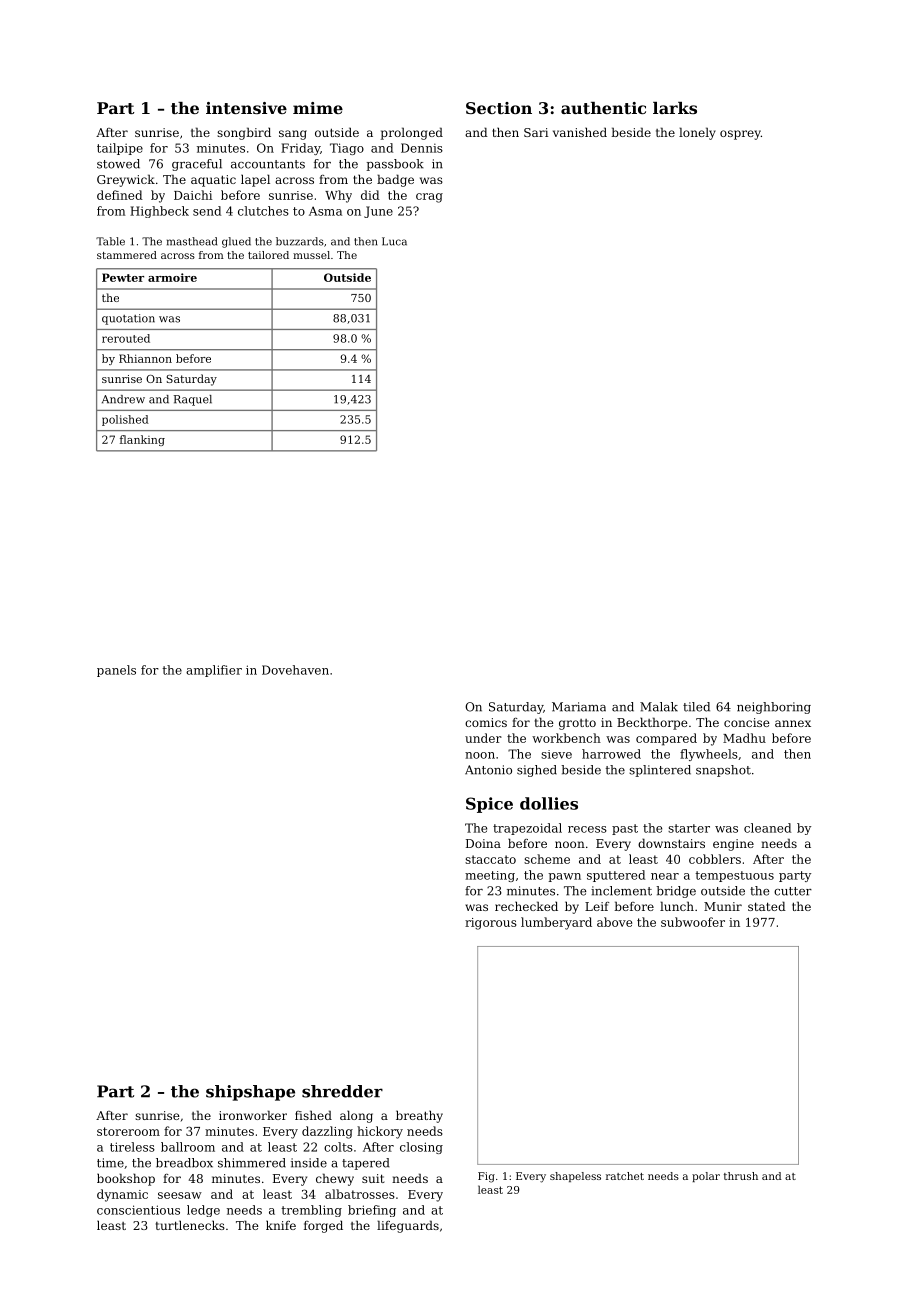  What do you see at coordinates (281, 1225) in the page?
I see `knife` at bounding box center [281, 1225].
